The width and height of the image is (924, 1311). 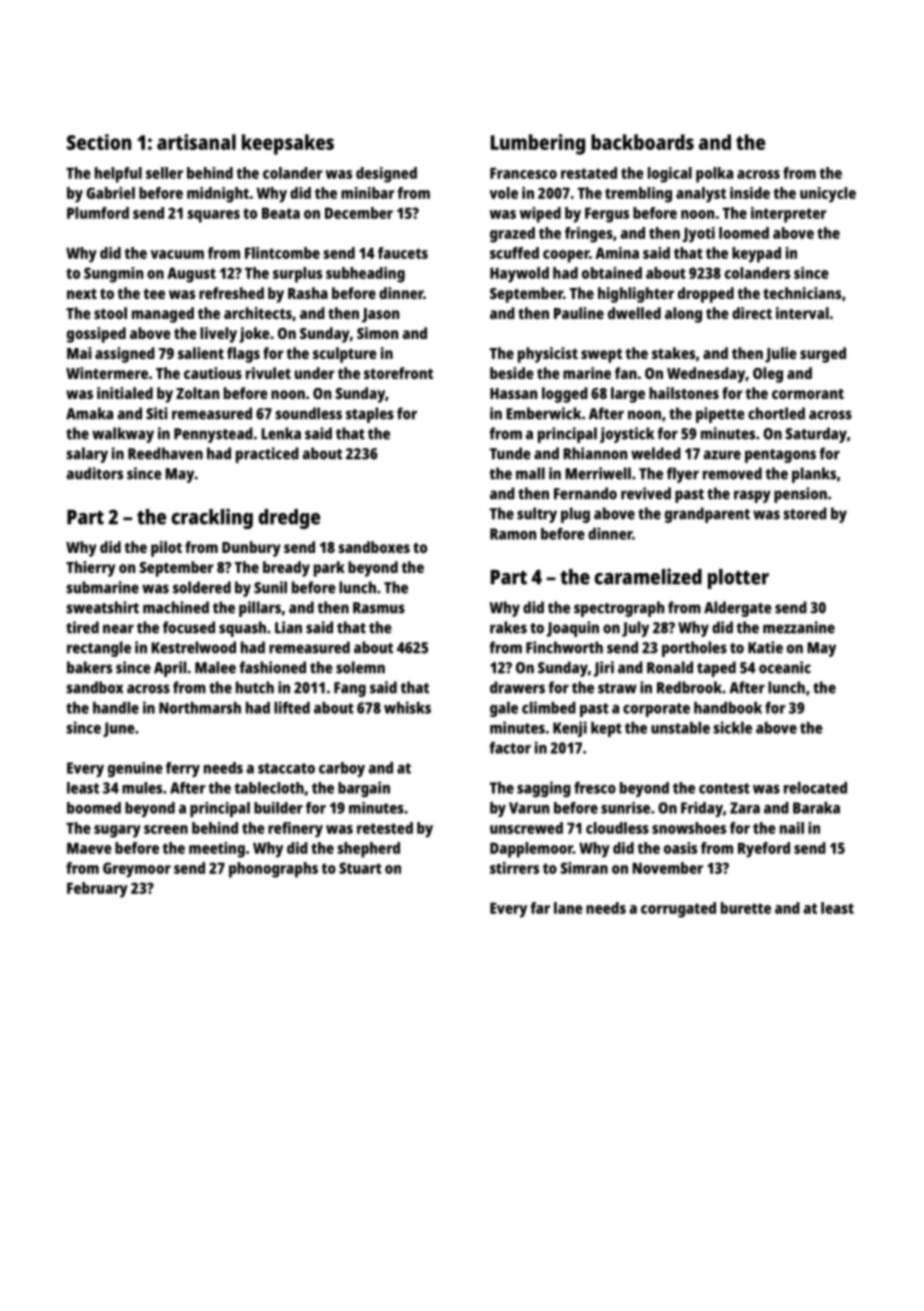 What do you see at coordinates (698, 235) in the image?
I see `Jyoti` at bounding box center [698, 235].
